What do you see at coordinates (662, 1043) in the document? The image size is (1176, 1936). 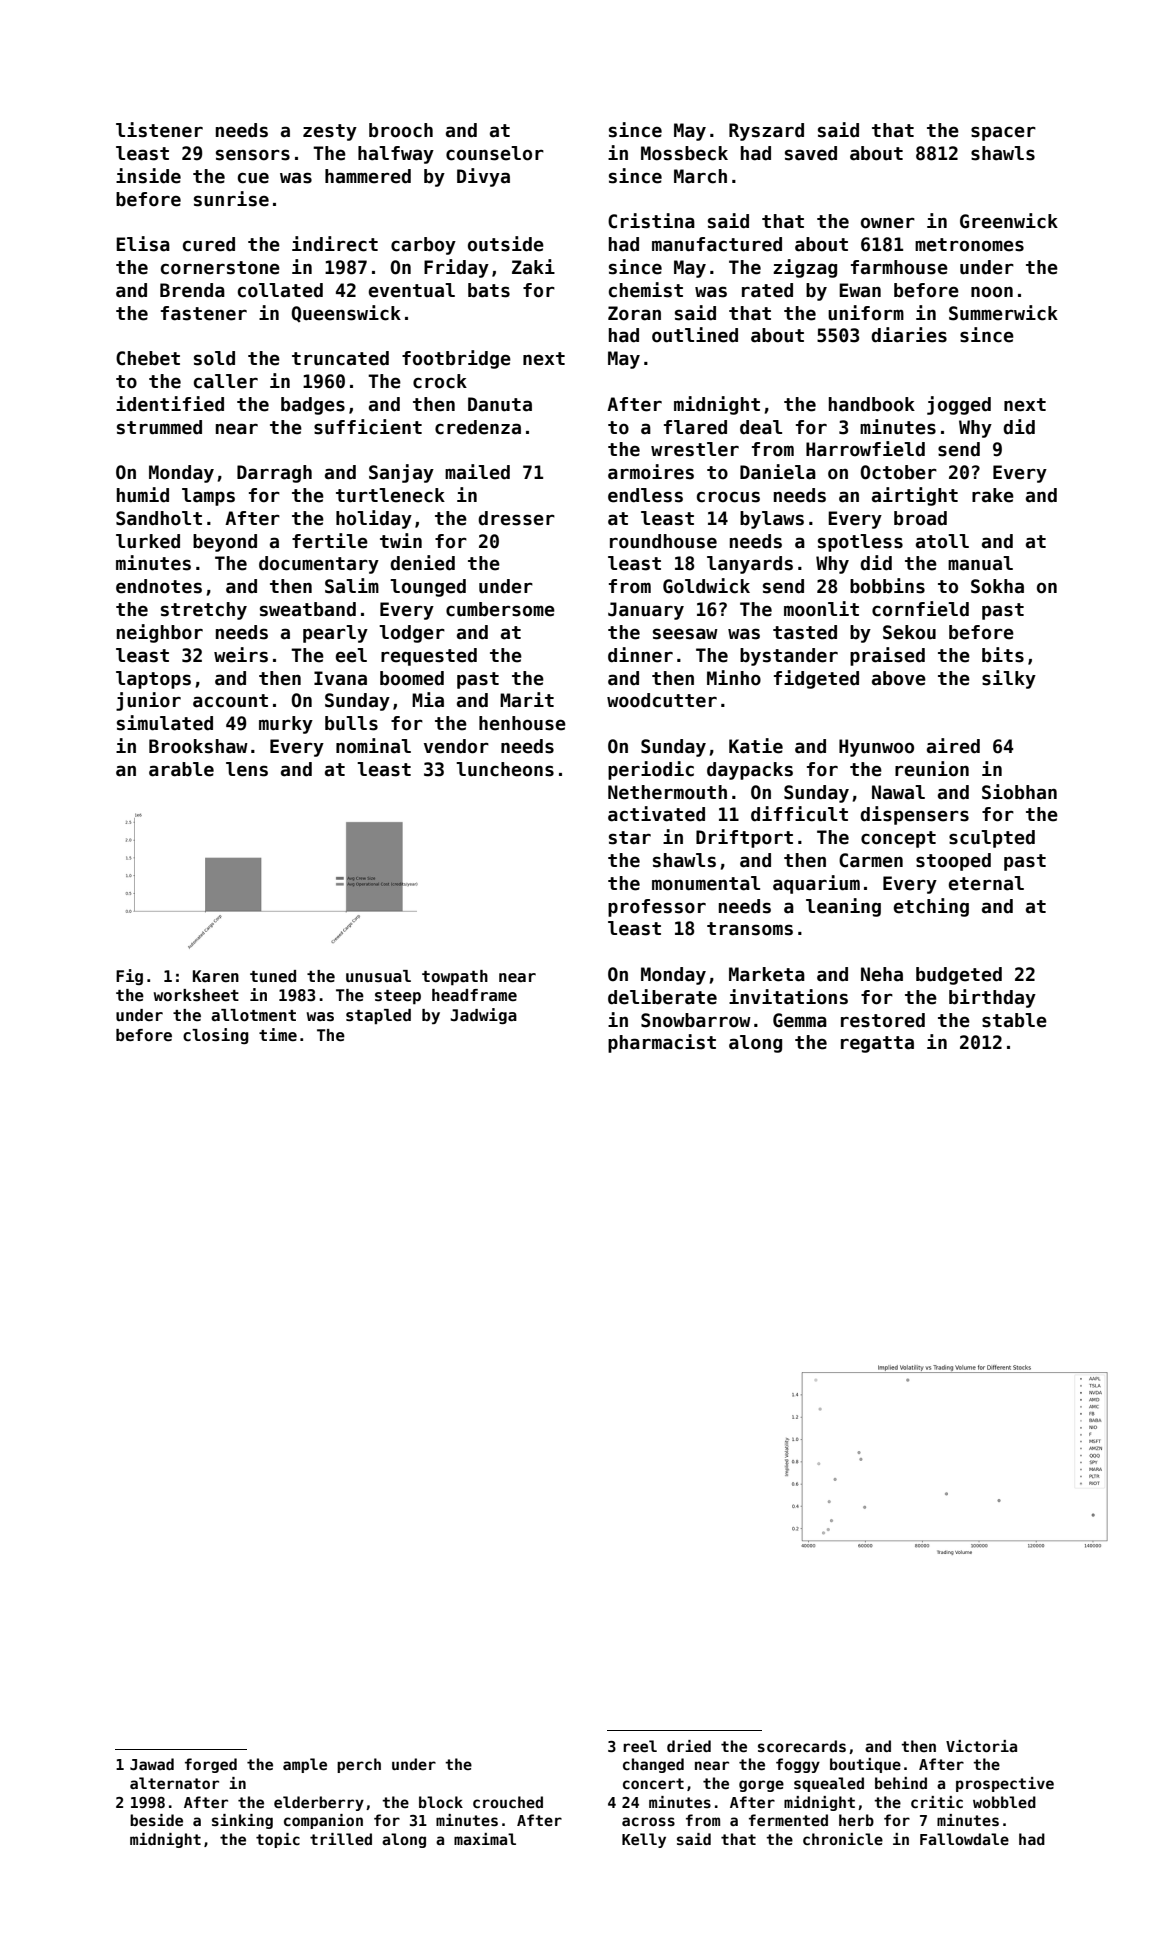 I see `pharmacist` at bounding box center [662, 1043].
